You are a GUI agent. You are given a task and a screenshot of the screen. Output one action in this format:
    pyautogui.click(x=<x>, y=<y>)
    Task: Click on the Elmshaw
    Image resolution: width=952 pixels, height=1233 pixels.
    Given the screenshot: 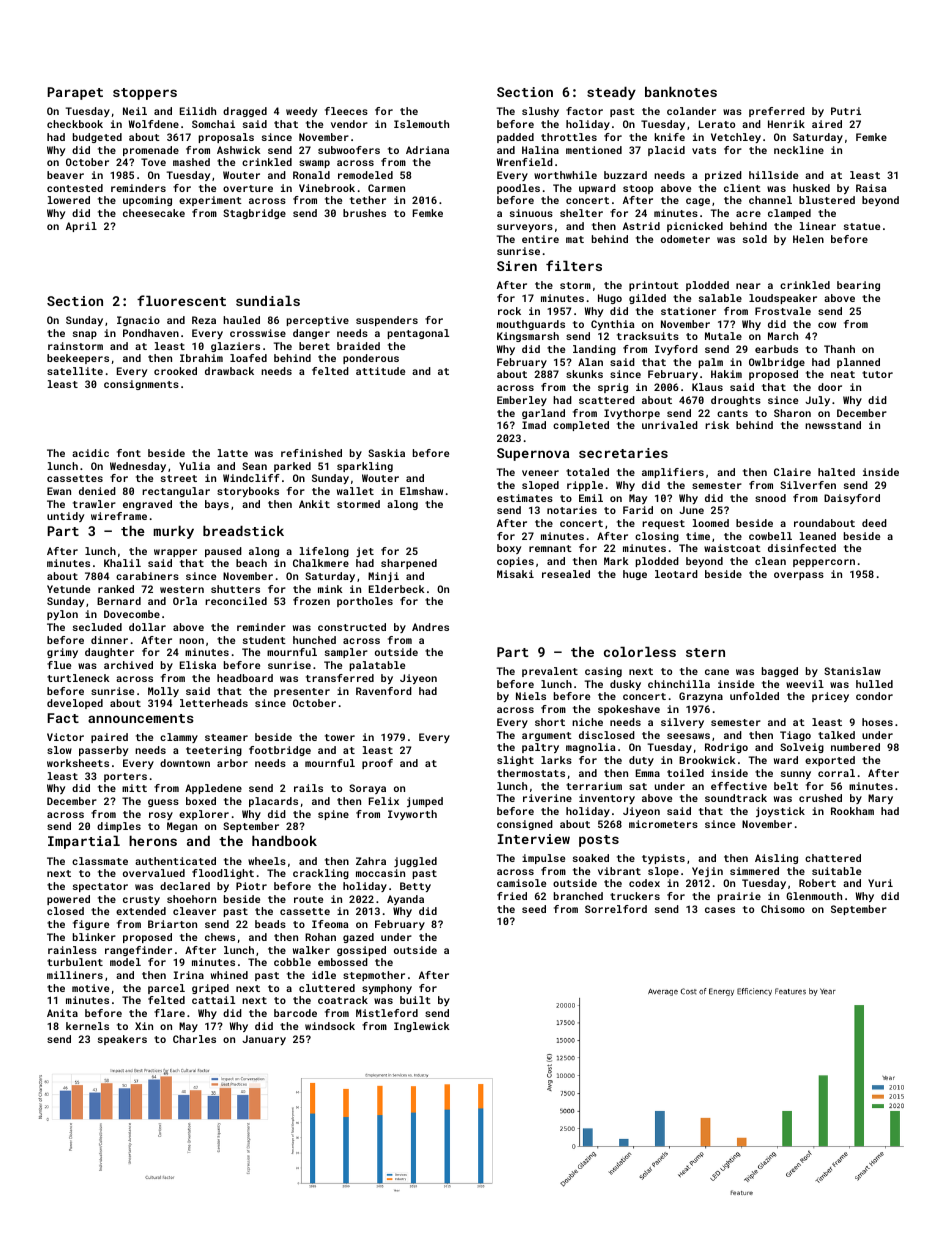 What is the action you would take?
    pyautogui.click(x=421, y=491)
